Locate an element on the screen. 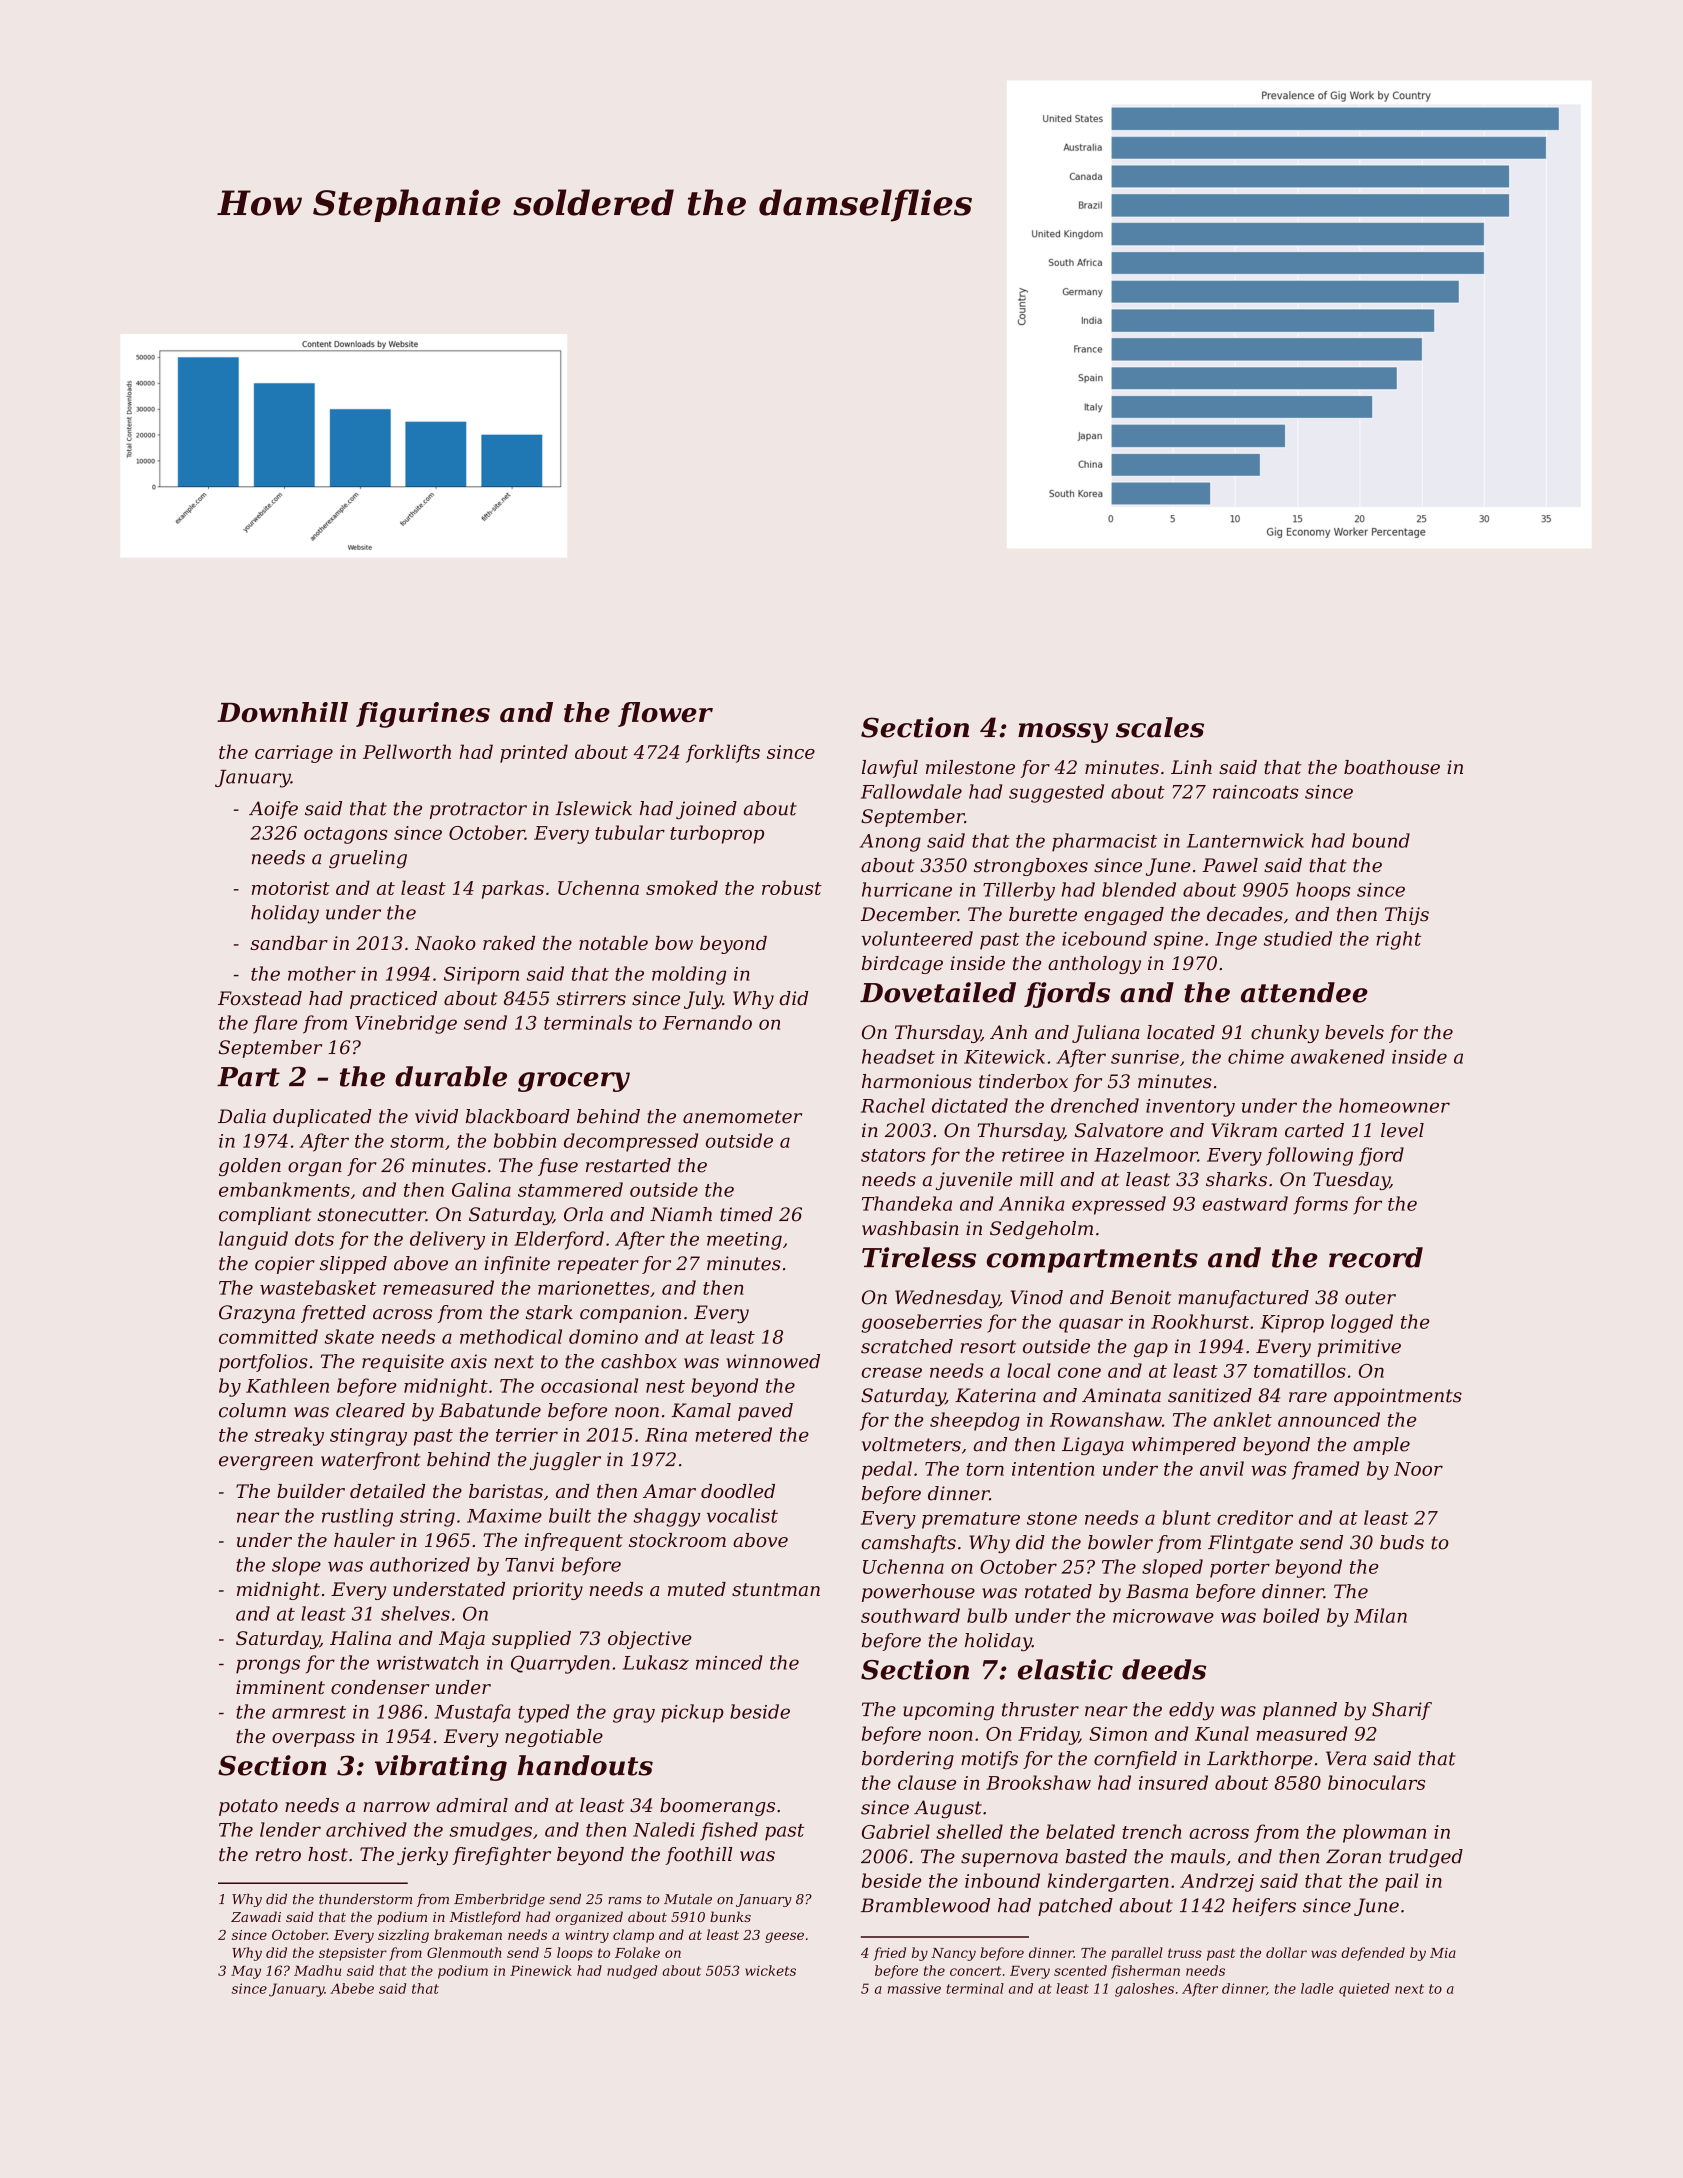 This screenshot has width=1683, height=2178. Abebe is located at coordinates (352, 1988).
